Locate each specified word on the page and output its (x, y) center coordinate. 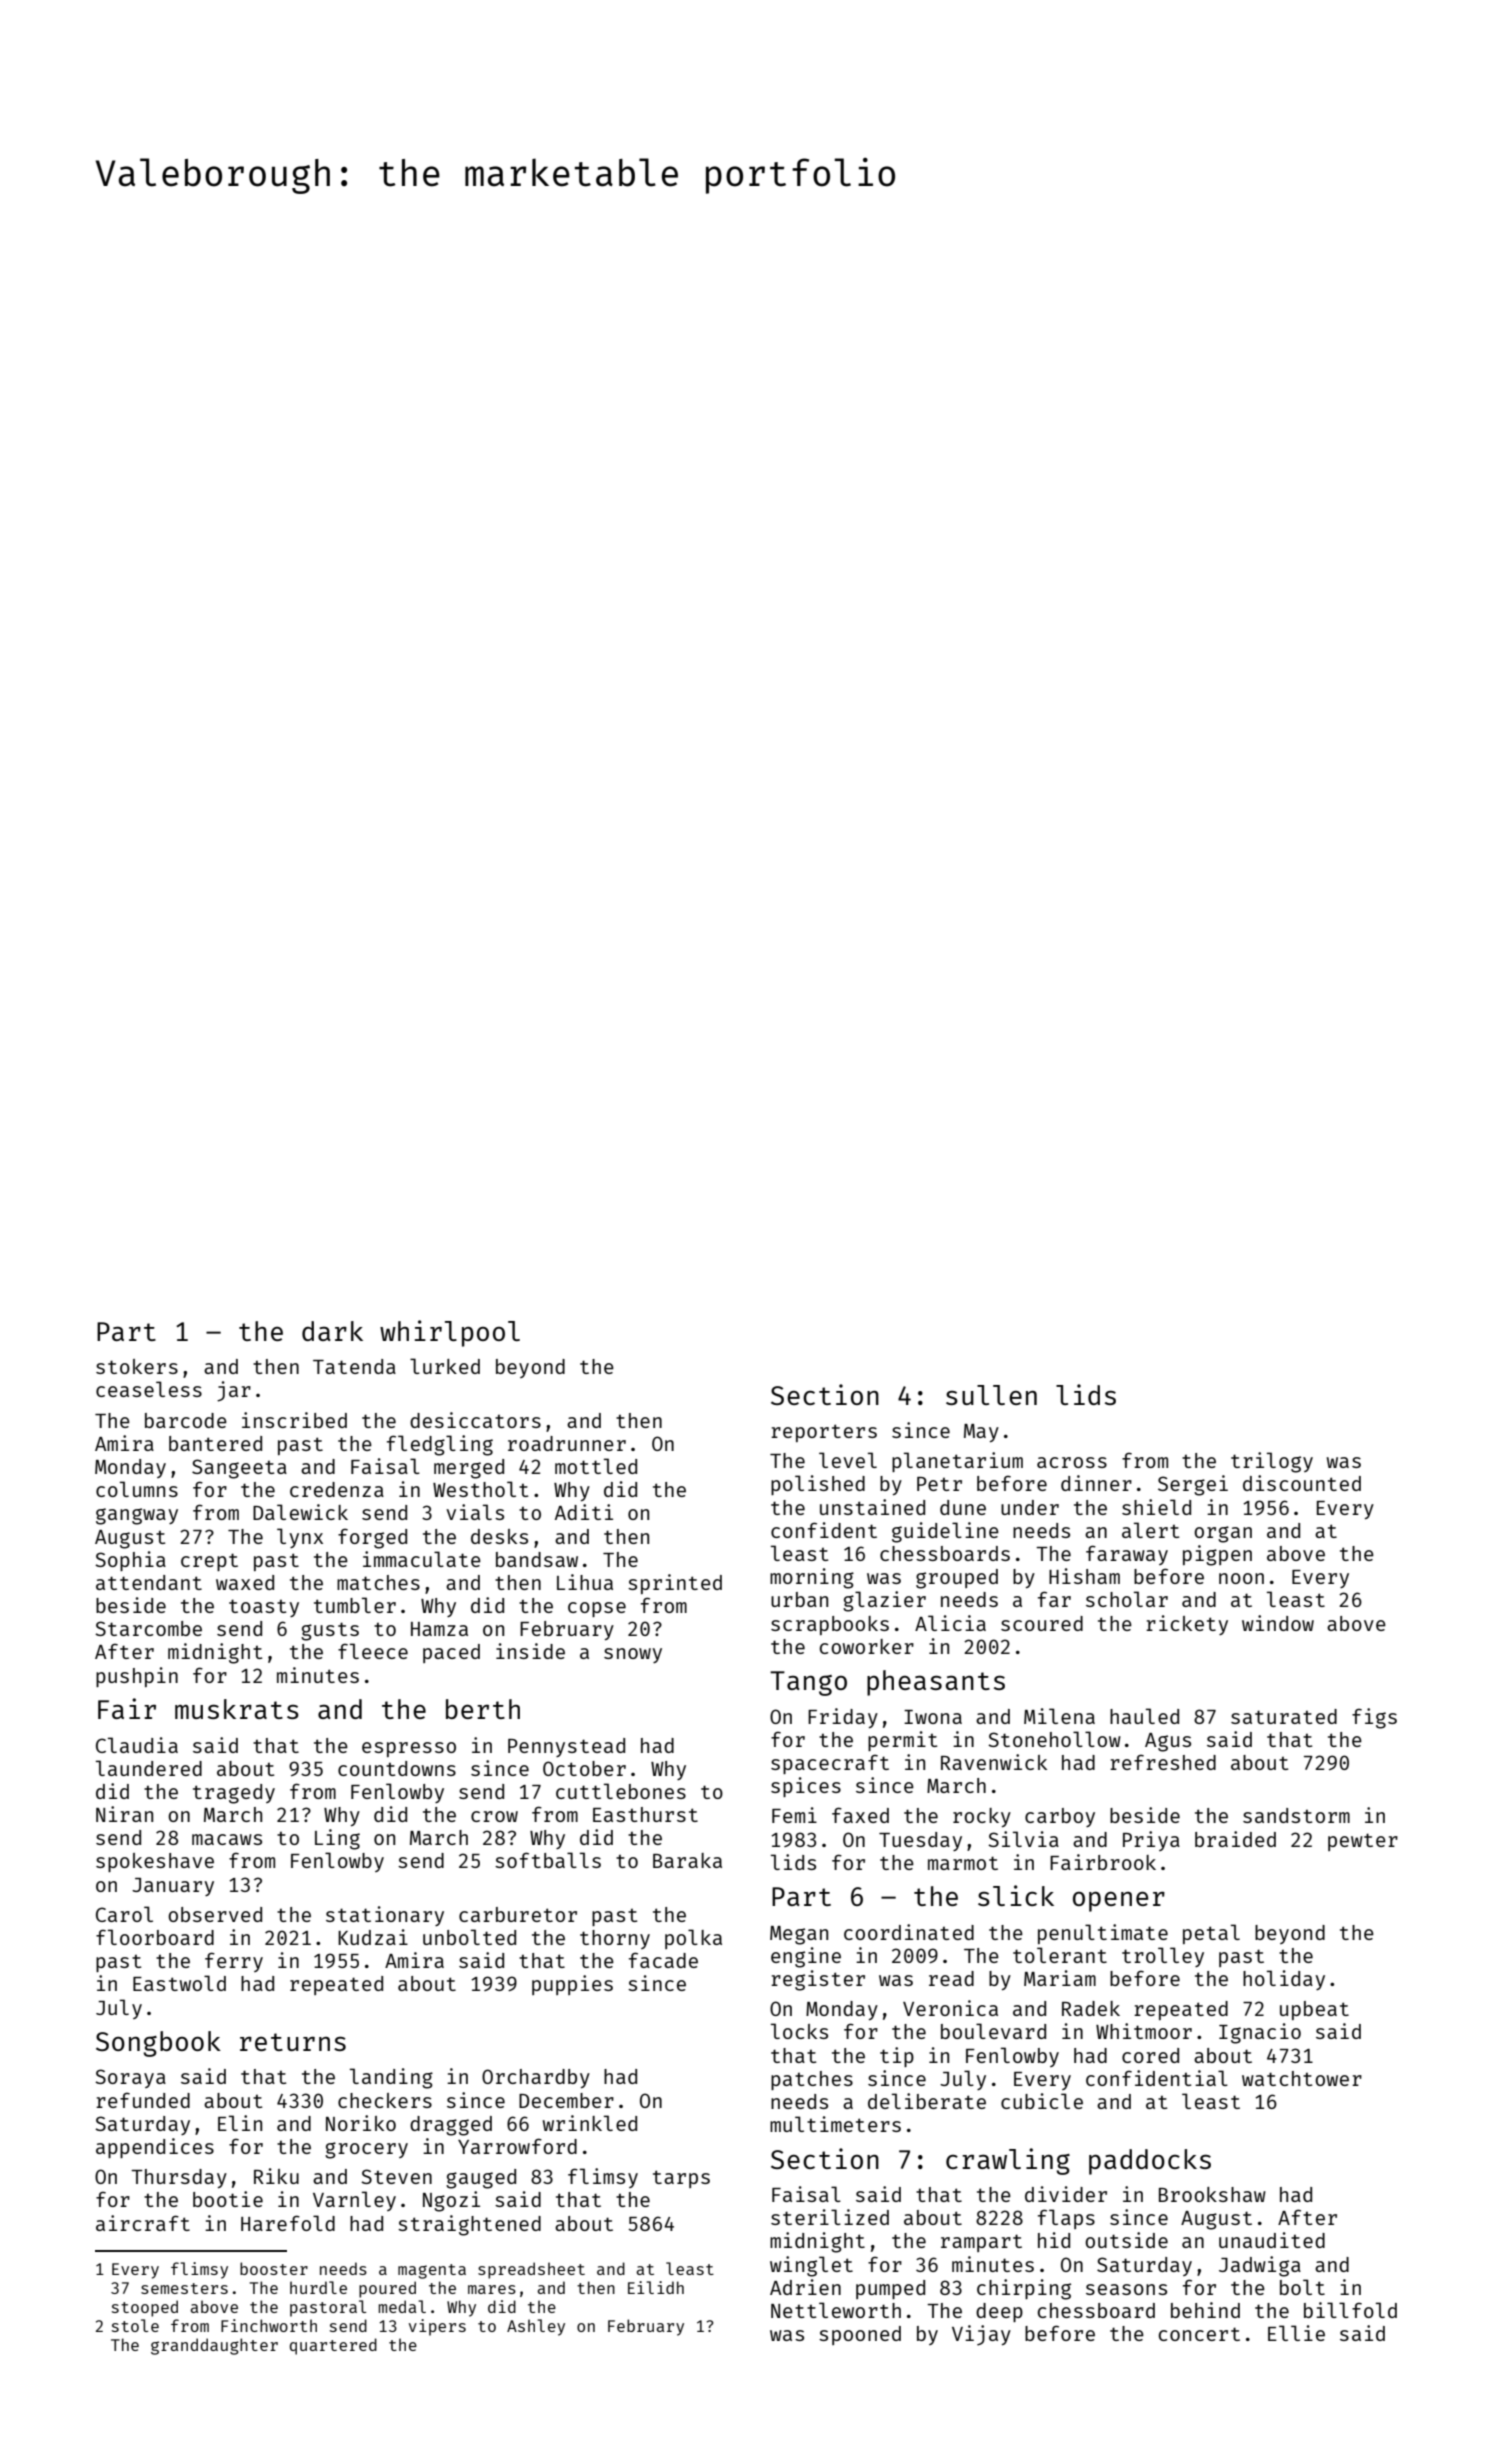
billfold (1350, 2310)
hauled (1144, 1716)
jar (234, 1391)
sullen (991, 1395)
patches (812, 2080)
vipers (437, 2327)
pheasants (936, 1683)
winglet (811, 2266)
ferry (234, 1962)
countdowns (397, 1768)
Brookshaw (1212, 2194)
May (981, 1433)
